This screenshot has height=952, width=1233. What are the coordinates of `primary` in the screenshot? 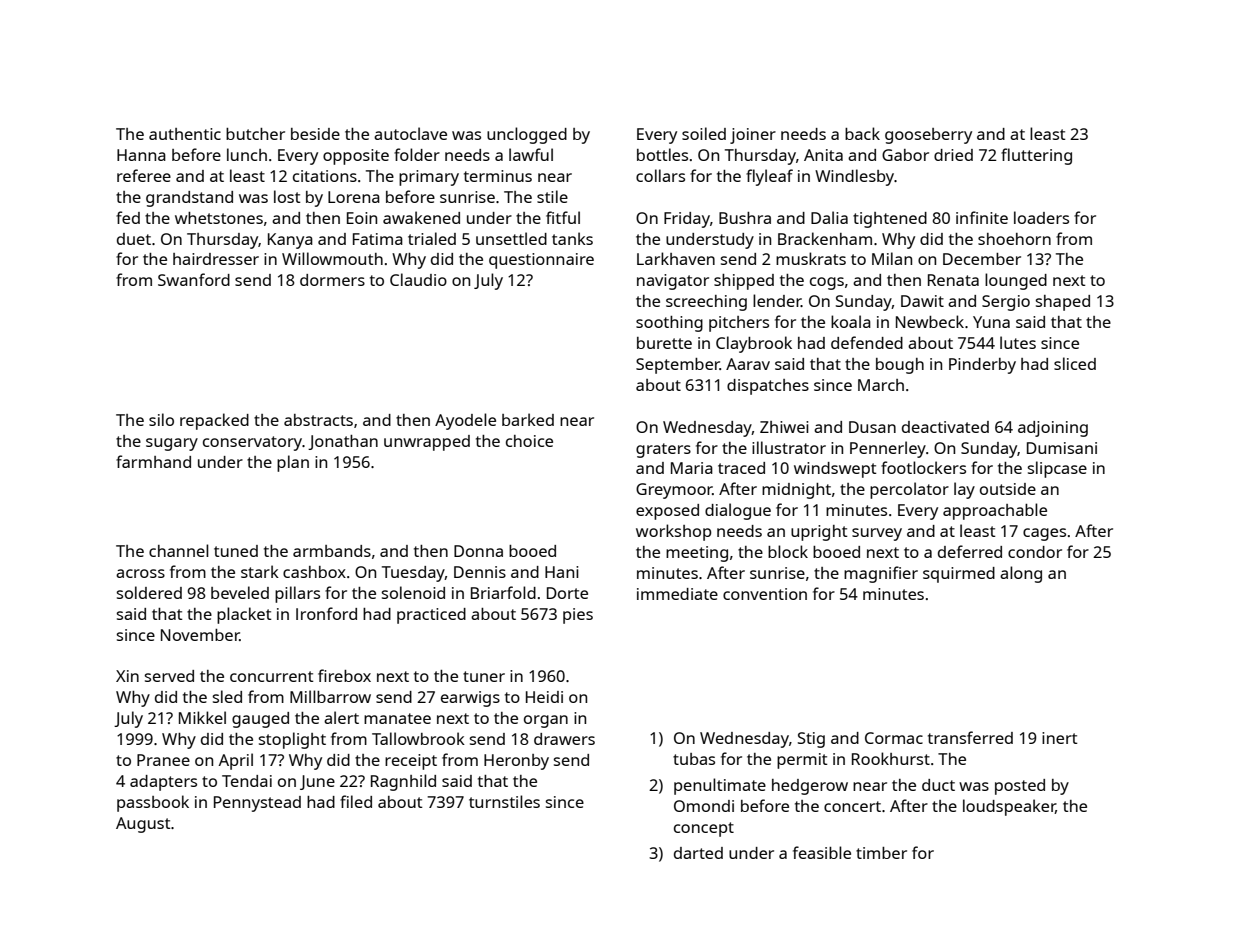 It's located at (429, 178).
